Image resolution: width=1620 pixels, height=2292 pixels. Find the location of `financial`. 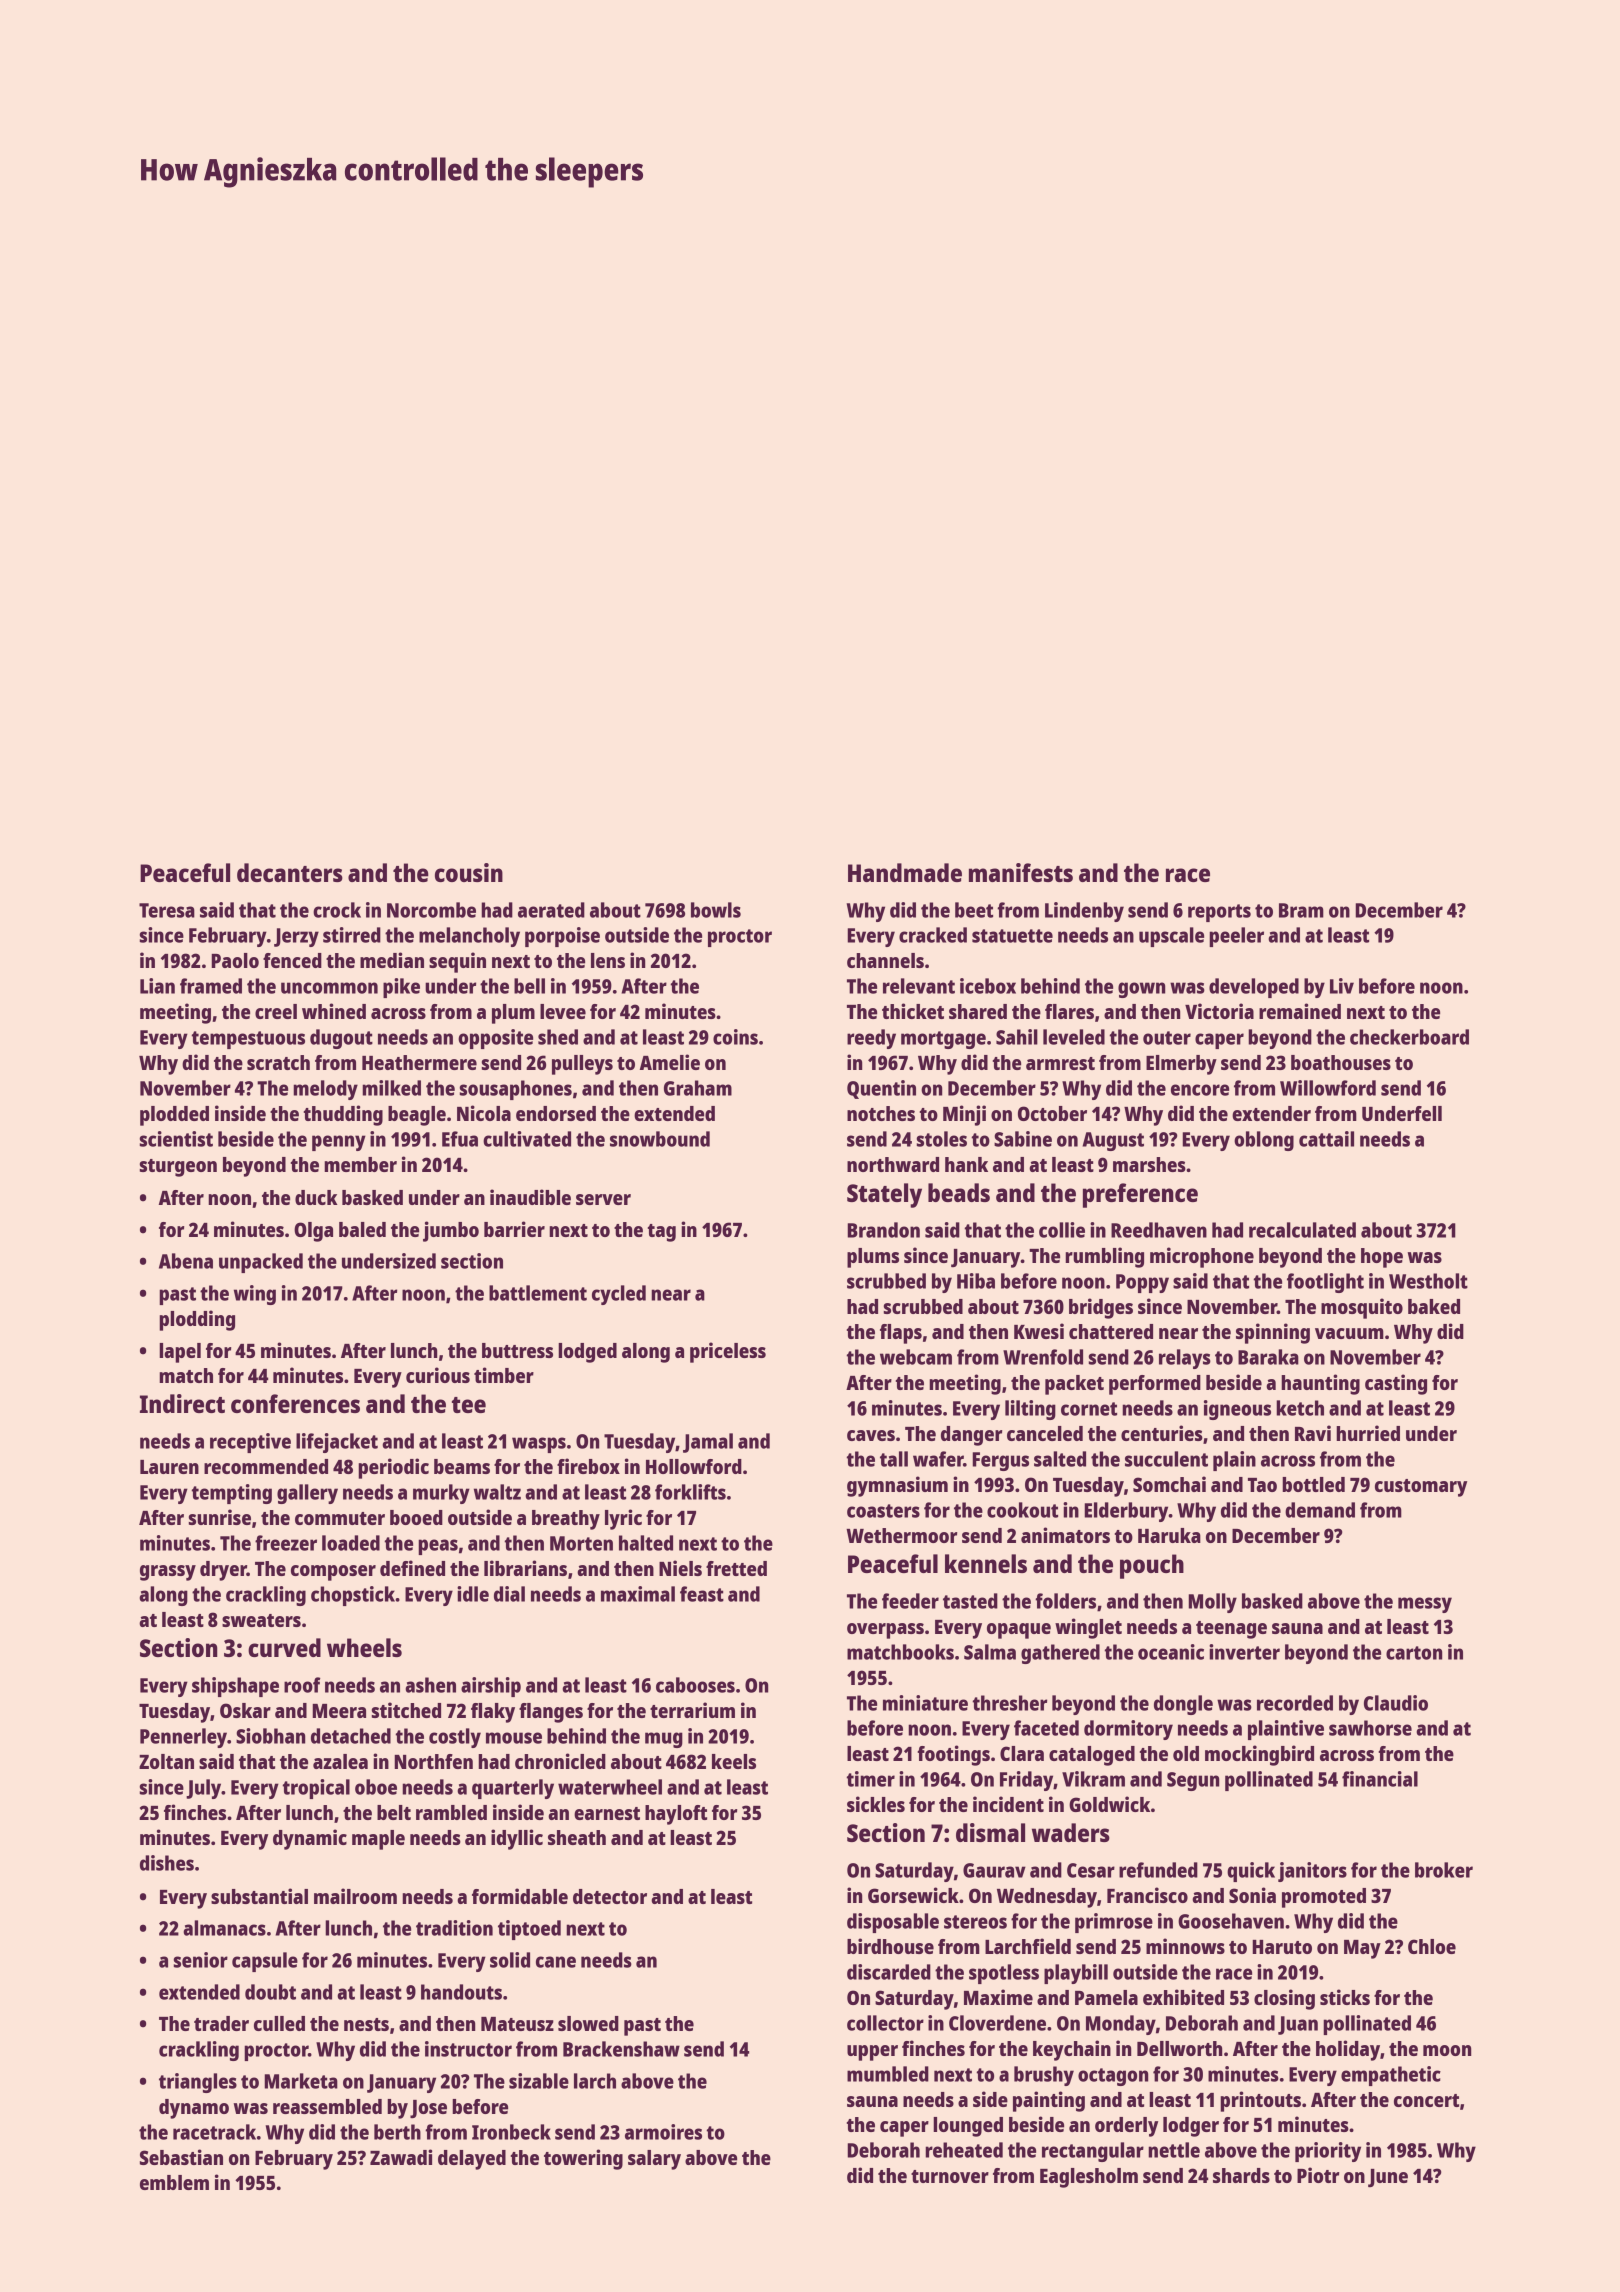

financial is located at coordinates (1380, 1779).
